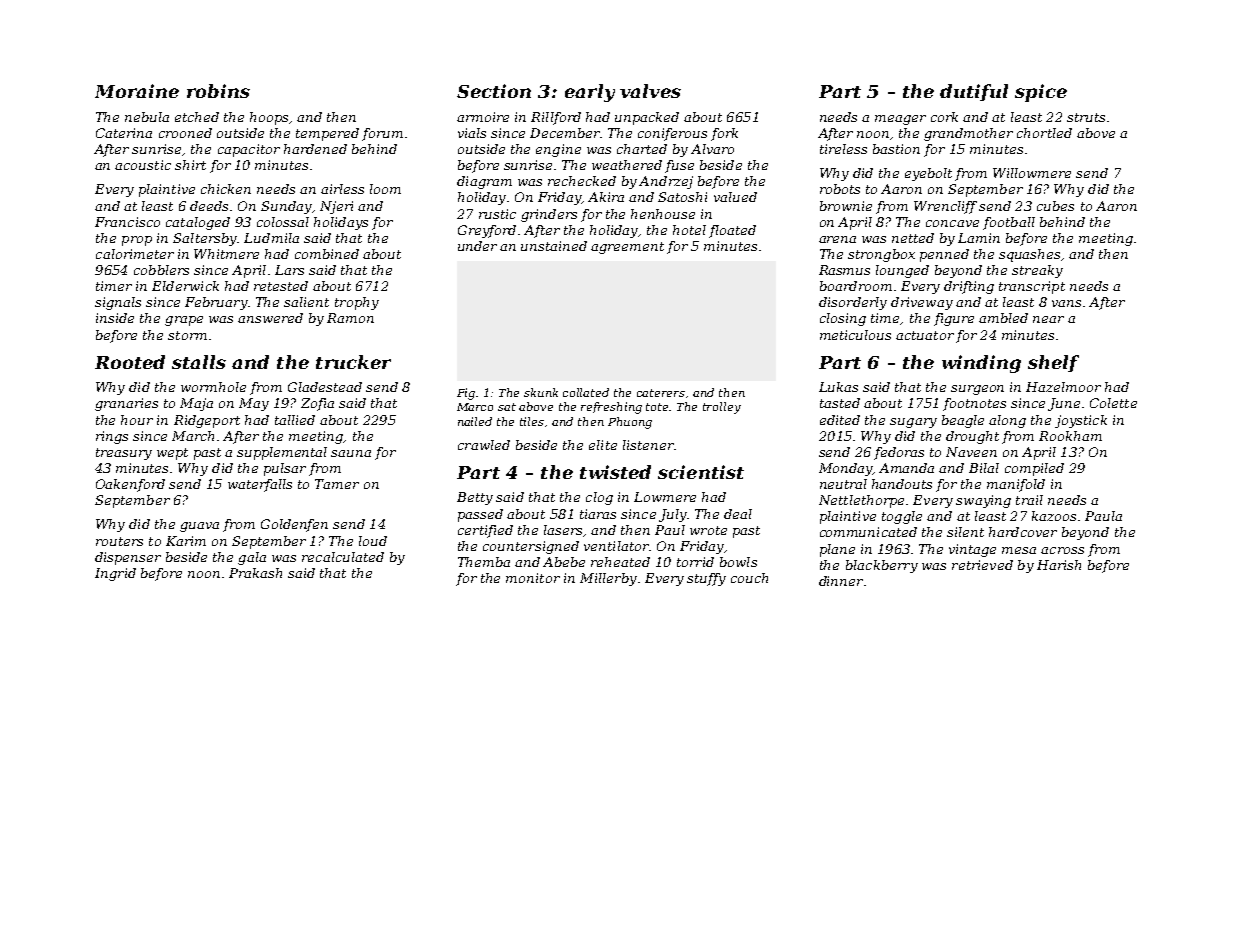  What do you see at coordinates (269, 118) in the page?
I see `hoops` at bounding box center [269, 118].
